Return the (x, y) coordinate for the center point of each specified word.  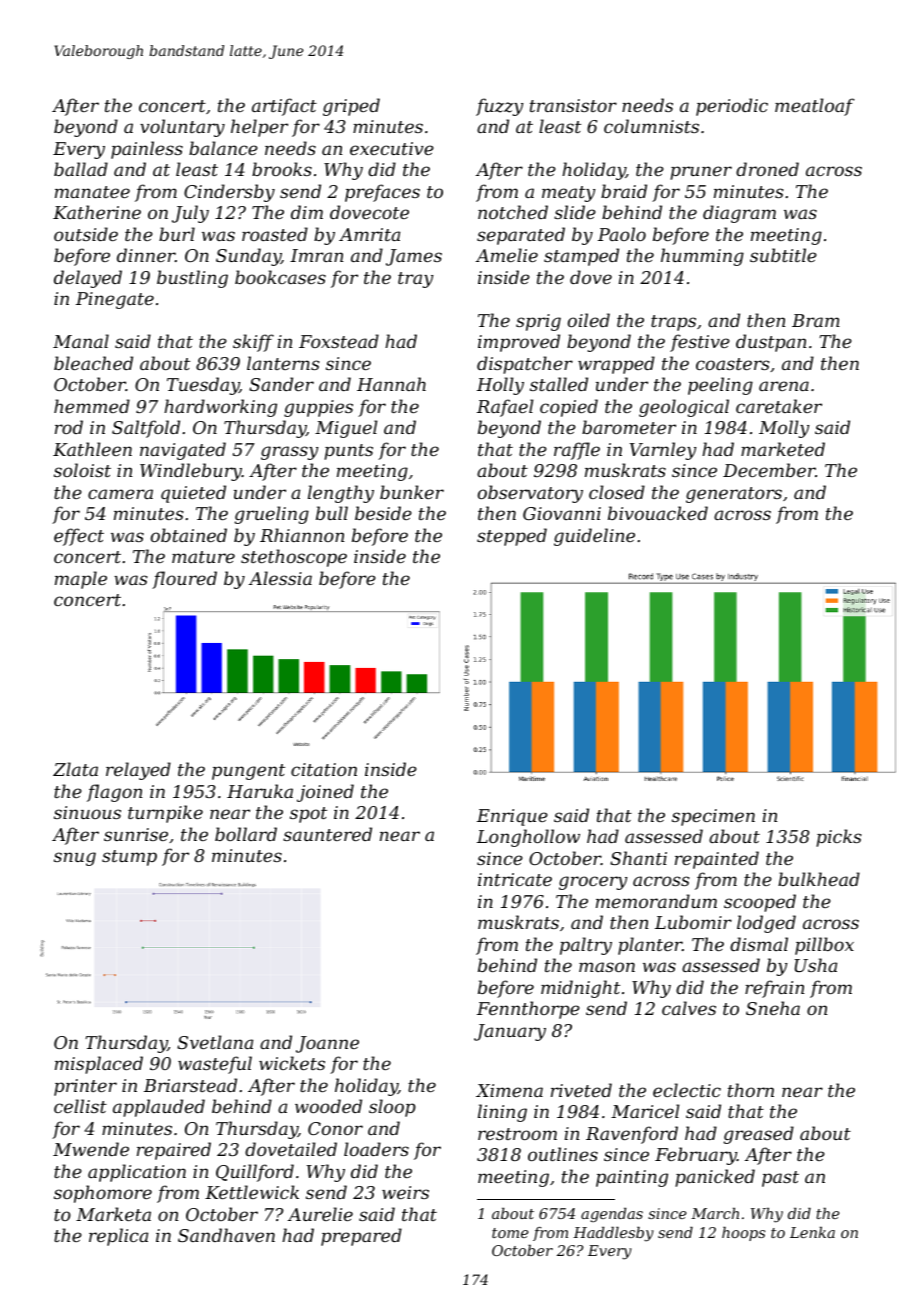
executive (392, 148)
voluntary (182, 128)
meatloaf (815, 107)
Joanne (327, 1044)
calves (689, 1008)
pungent (248, 772)
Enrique (512, 817)
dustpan (771, 343)
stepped (512, 537)
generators (734, 495)
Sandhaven (226, 1235)
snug (75, 859)
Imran (316, 255)
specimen (713, 817)
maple (81, 580)
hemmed (92, 406)
